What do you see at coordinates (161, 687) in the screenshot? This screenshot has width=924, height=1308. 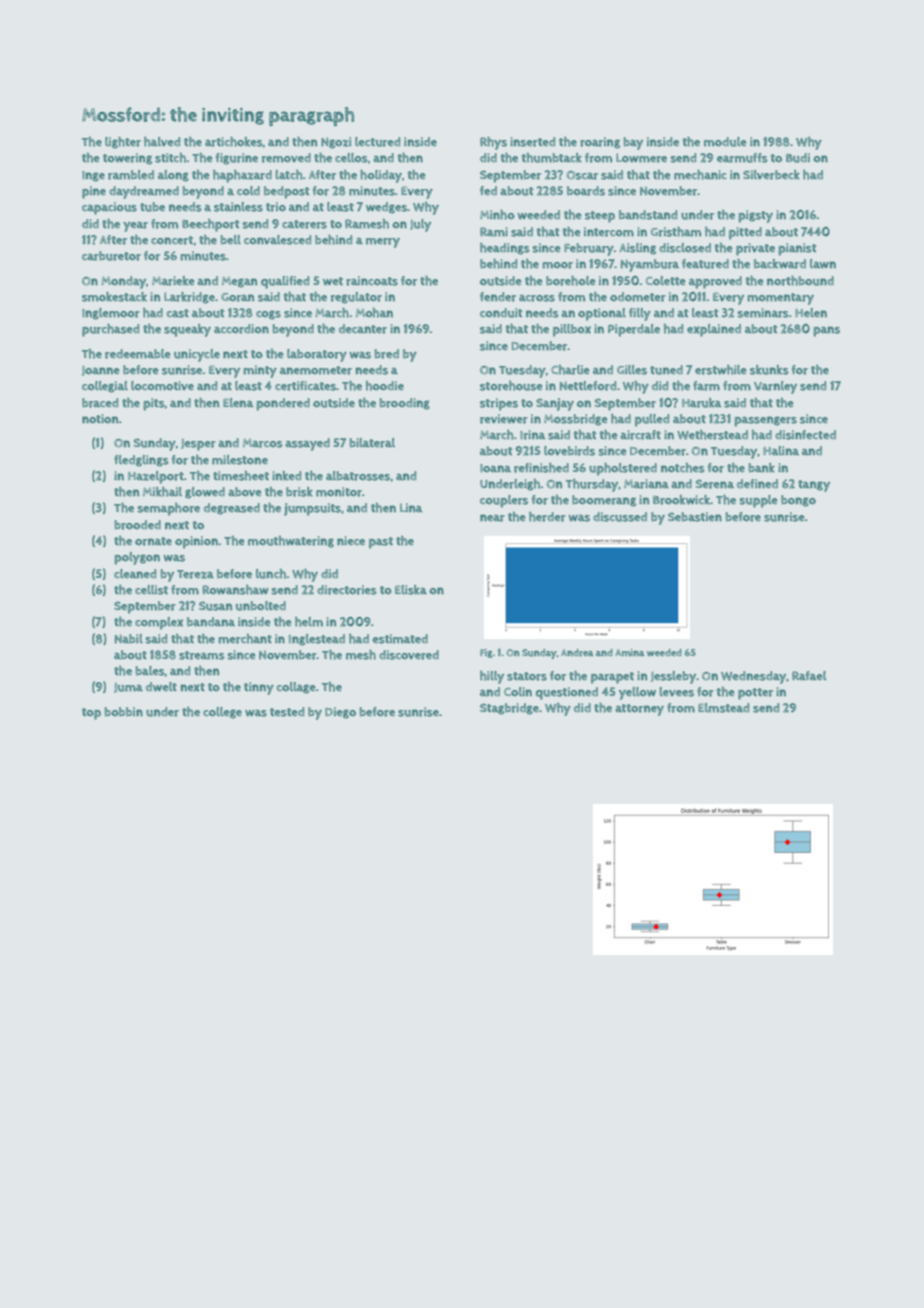 I see `dwelt` at bounding box center [161, 687].
